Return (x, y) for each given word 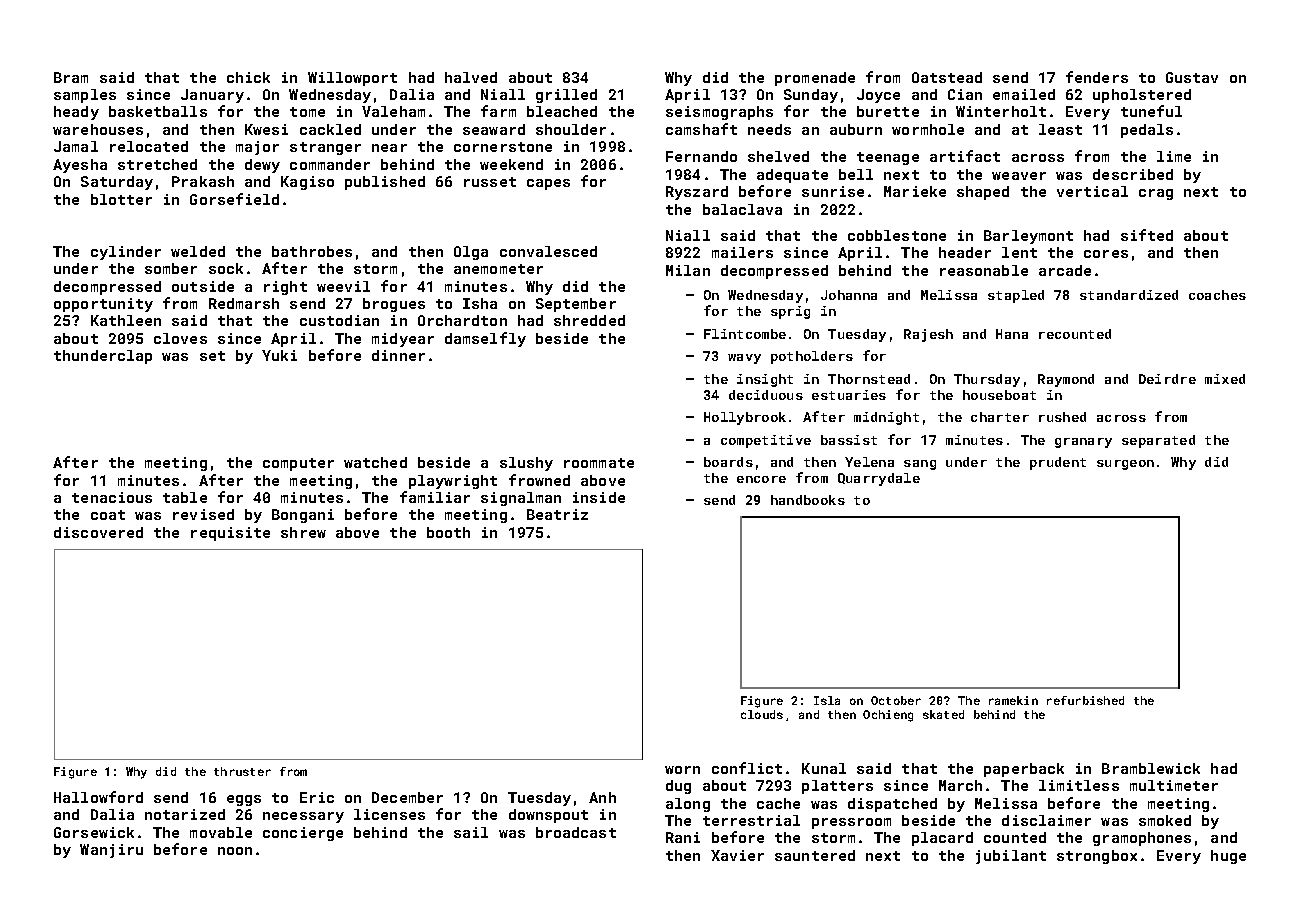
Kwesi (266, 129)
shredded (589, 320)
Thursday (987, 380)
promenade (815, 79)
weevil (343, 286)
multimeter (1174, 785)
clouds (762, 714)
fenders (1097, 77)
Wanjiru (111, 851)
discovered (98, 532)
